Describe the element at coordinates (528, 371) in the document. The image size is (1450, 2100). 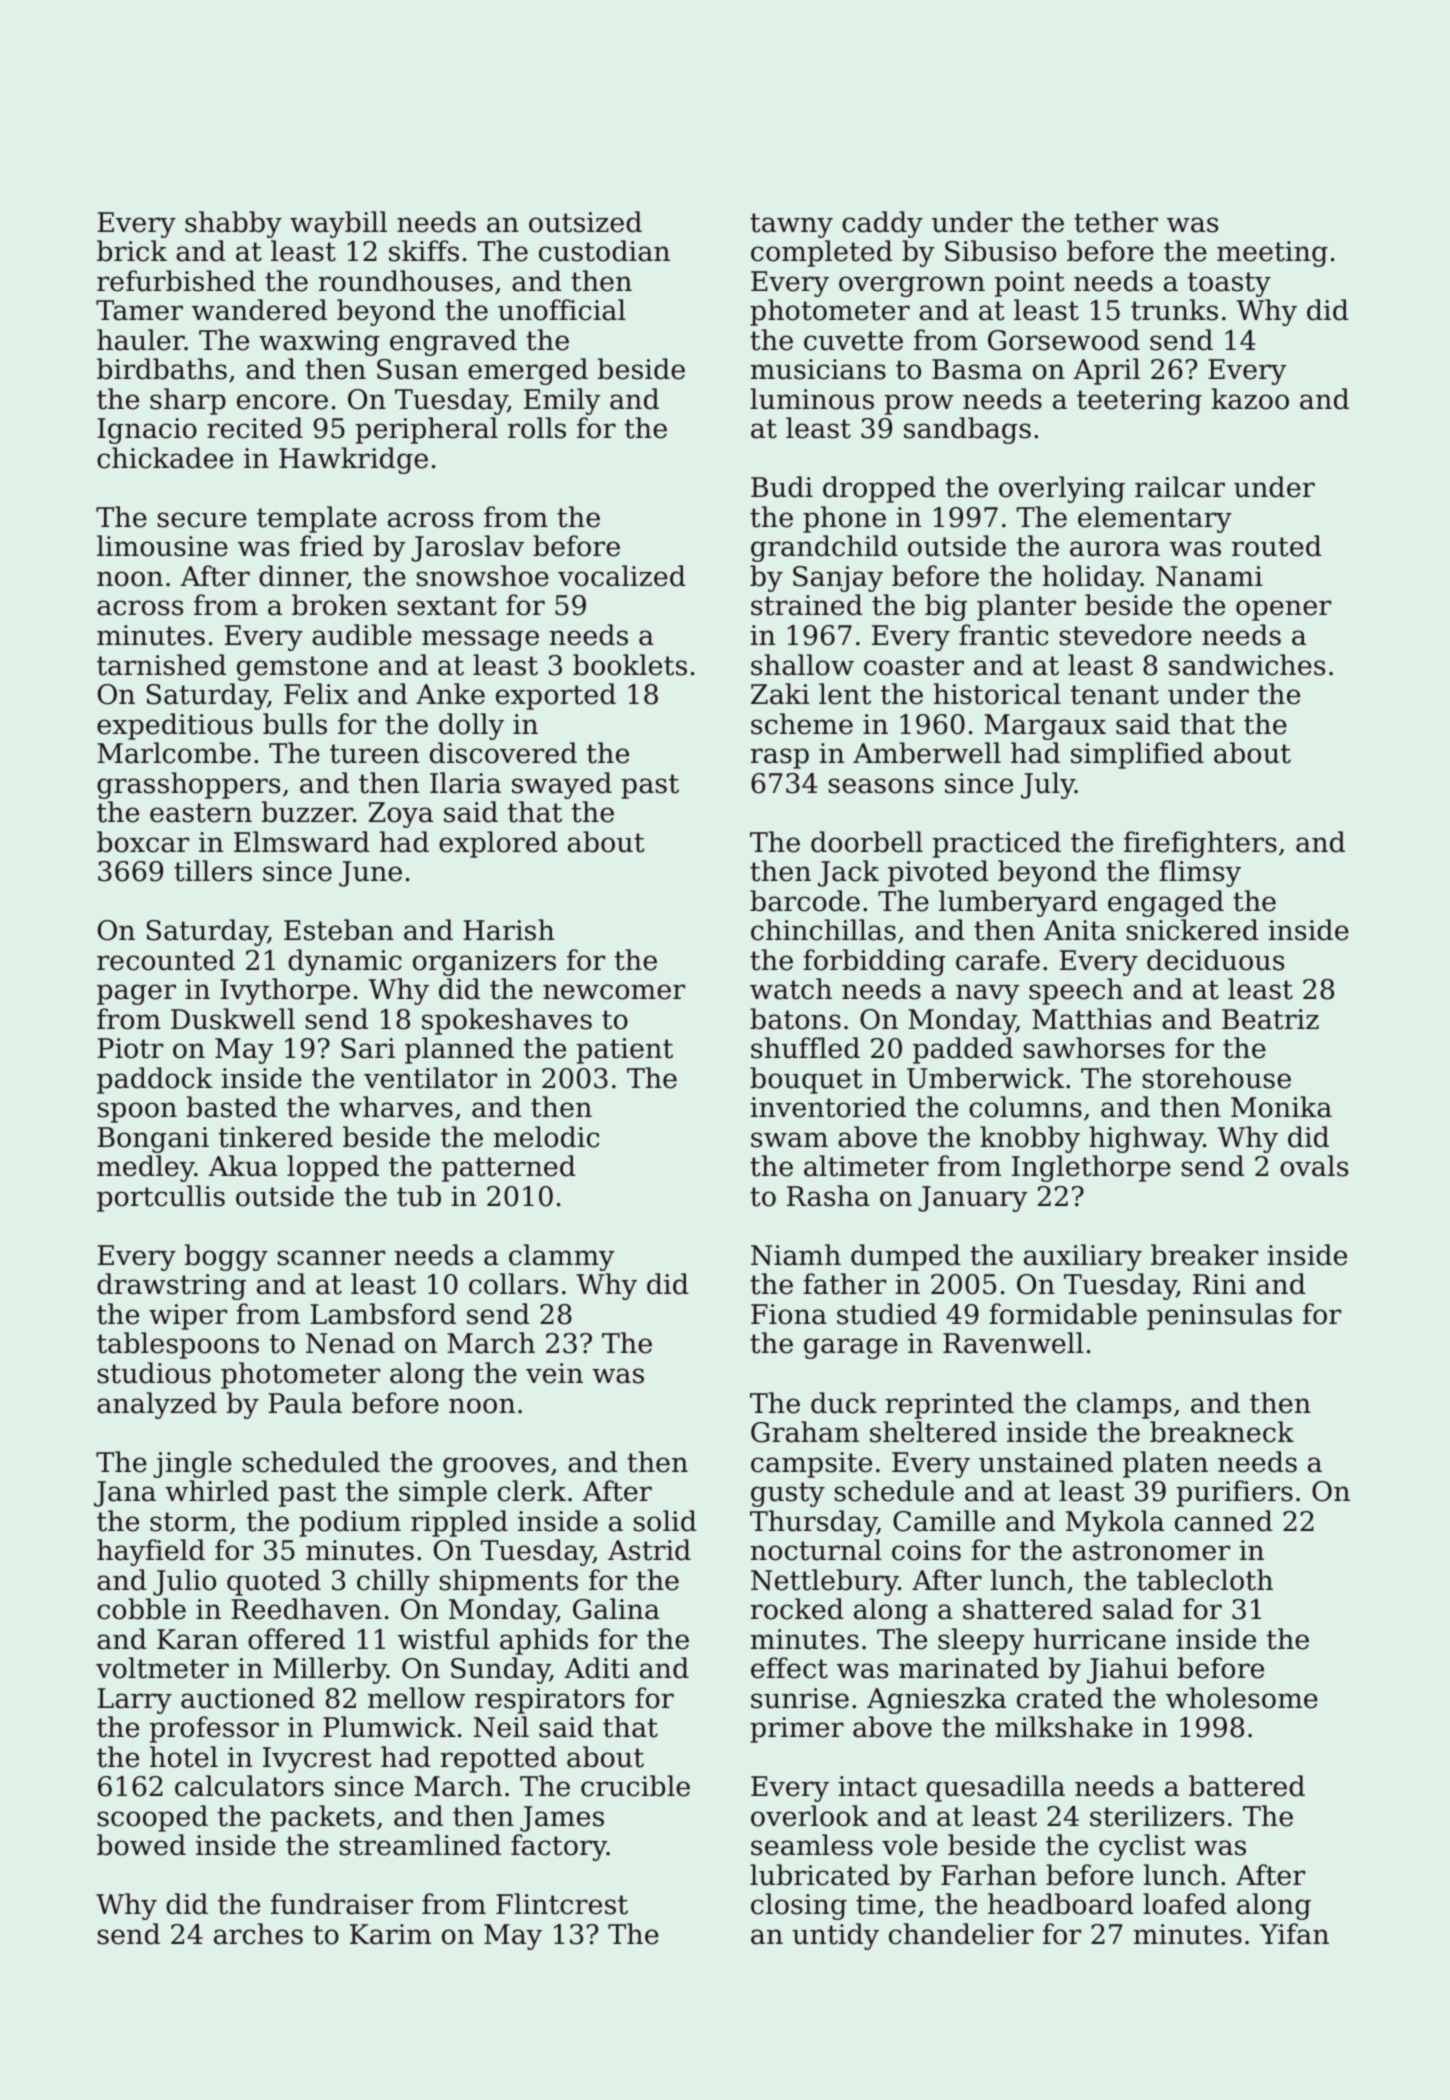
I see `emerged` at that location.
